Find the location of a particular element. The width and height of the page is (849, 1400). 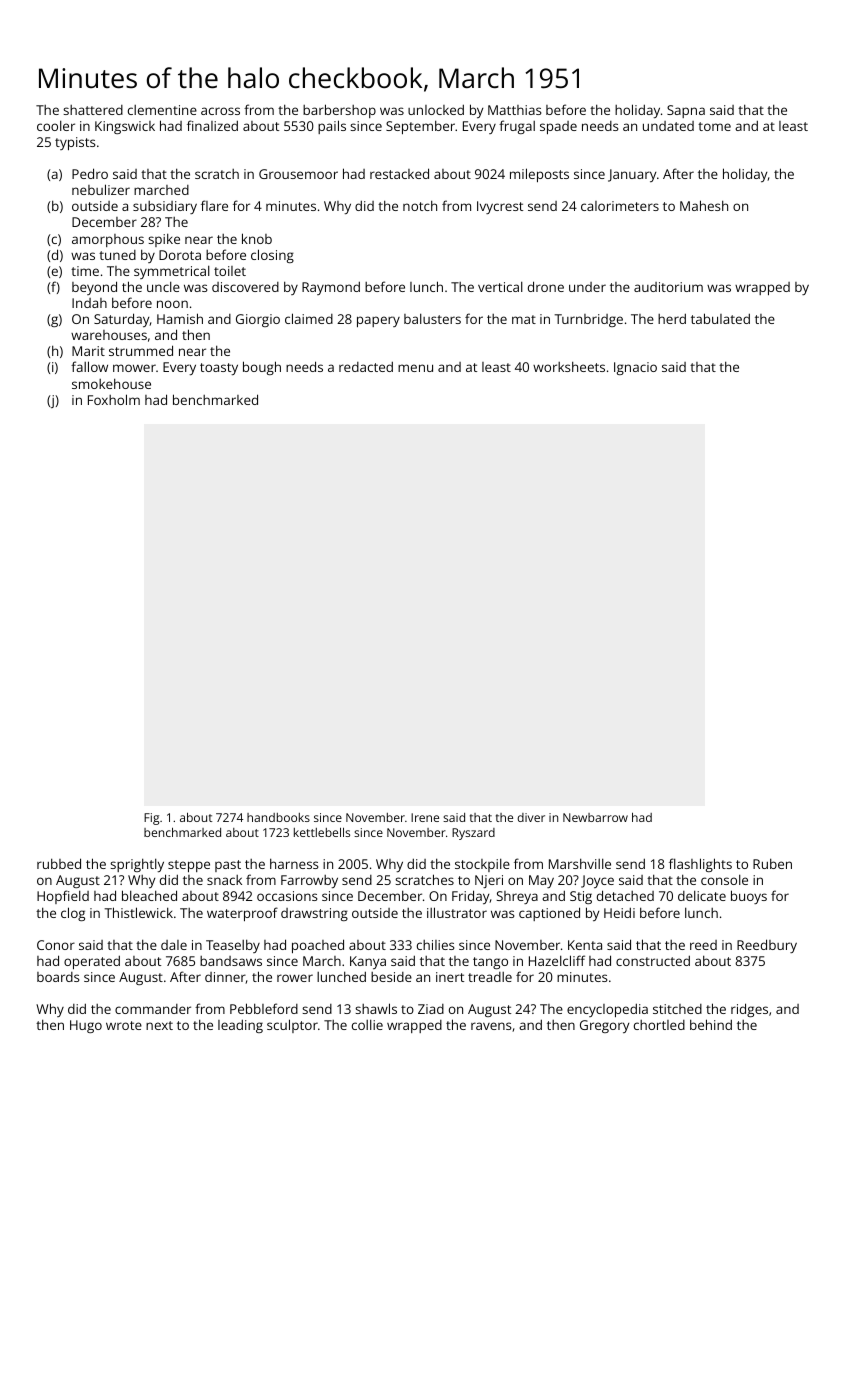

tabulated is located at coordinates (720, 318).
